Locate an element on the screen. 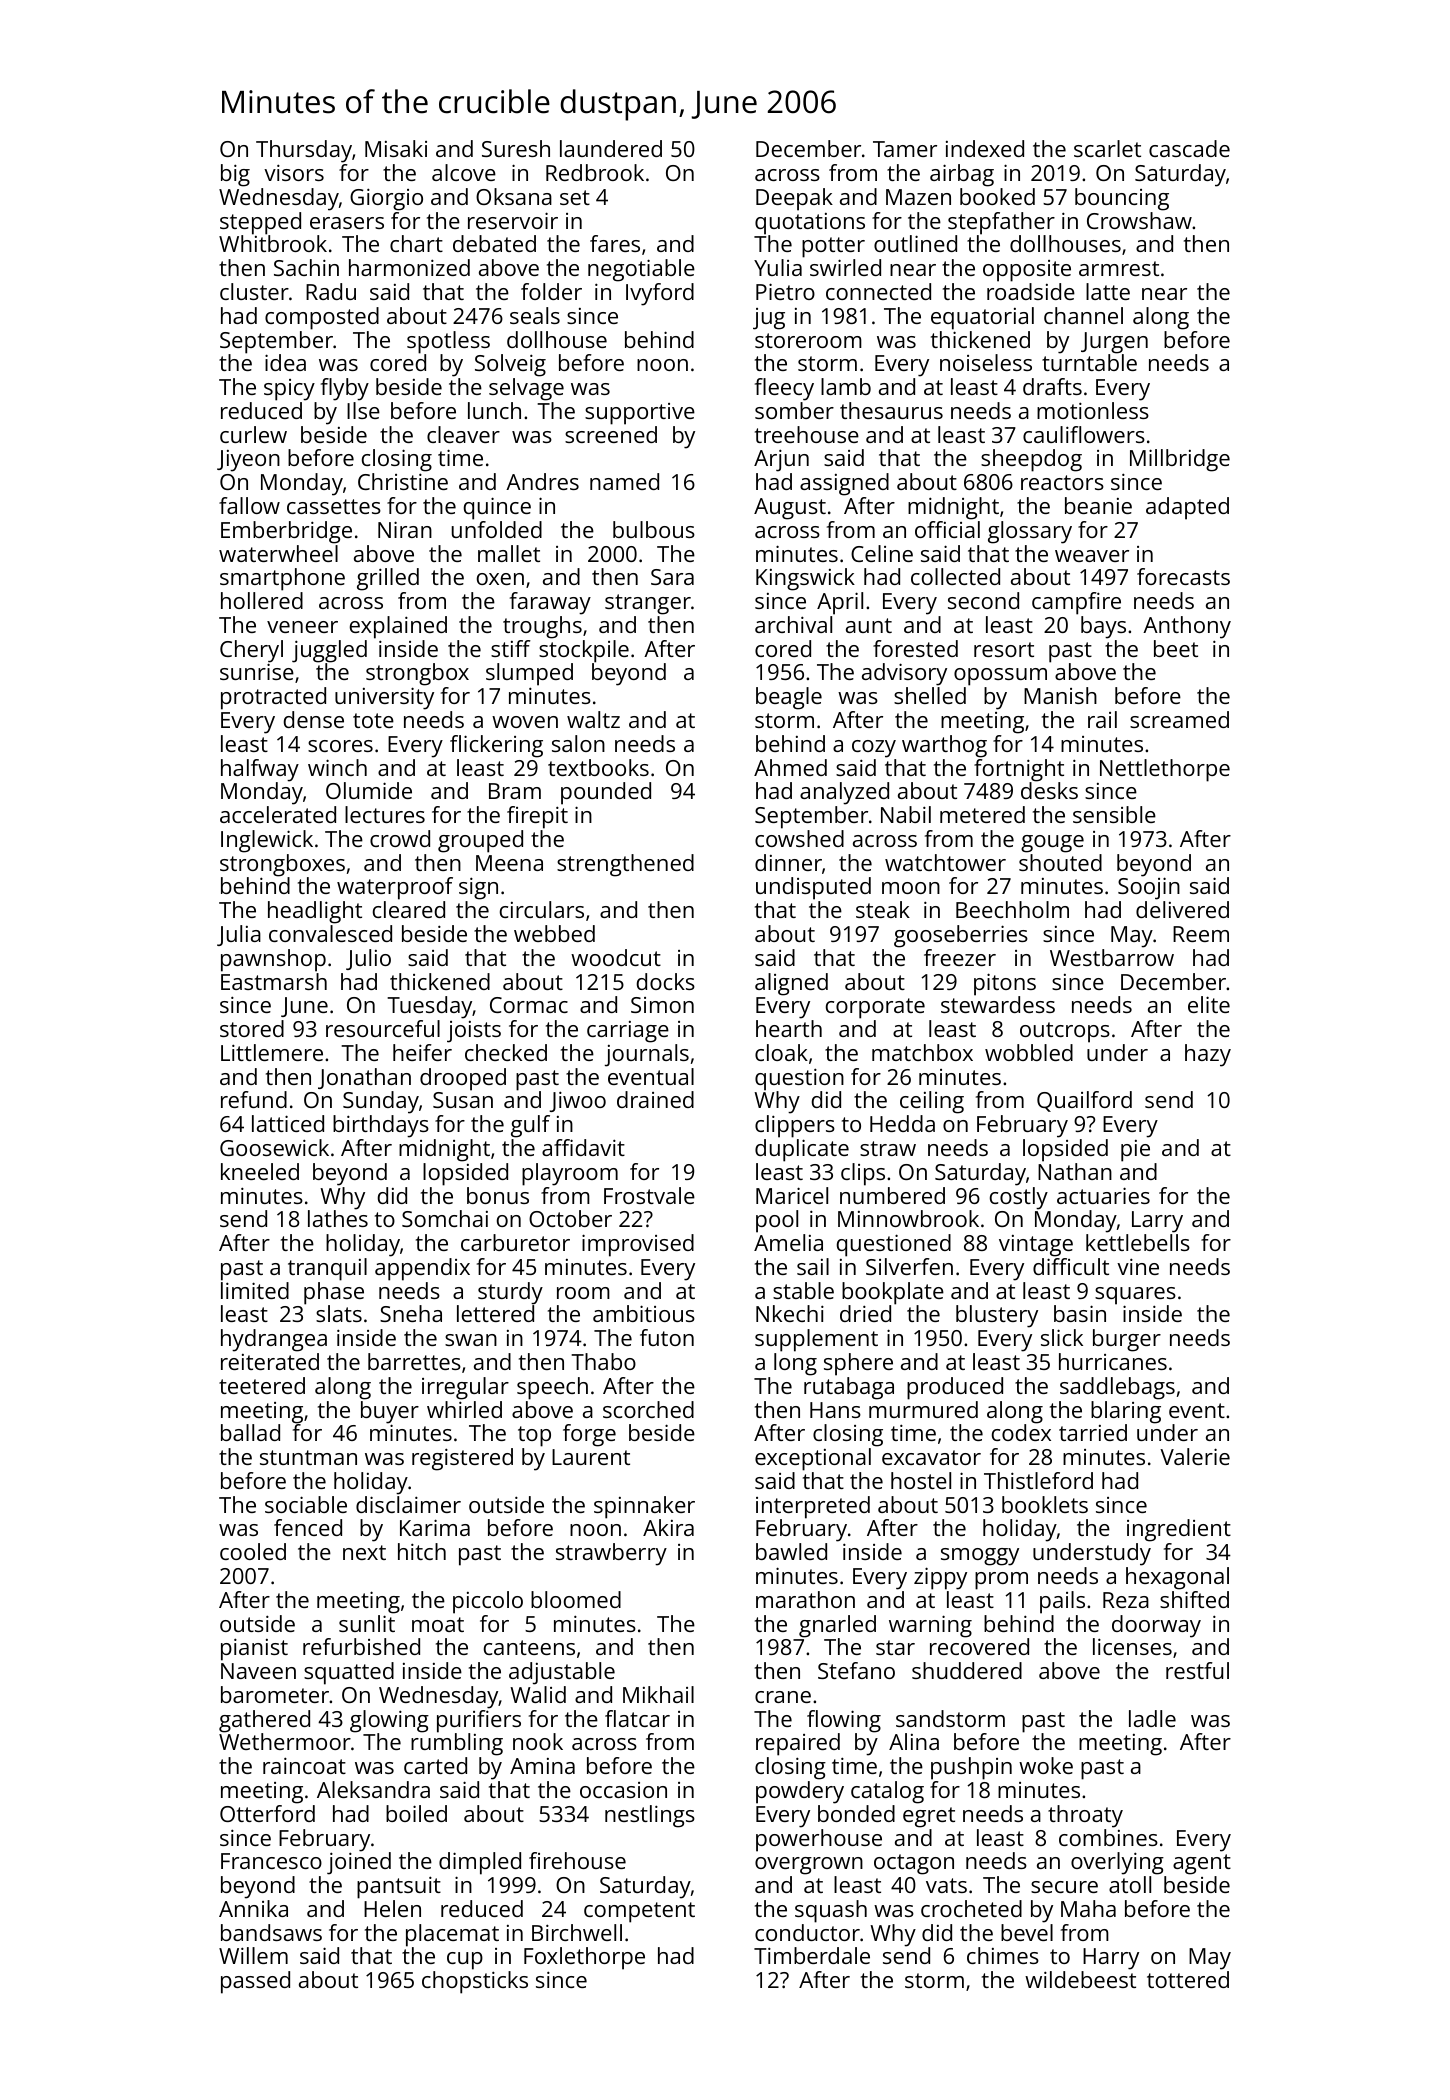 The height and width of the screenshot is (2100, 1450). curlew is located at coordinates (253, 434).
